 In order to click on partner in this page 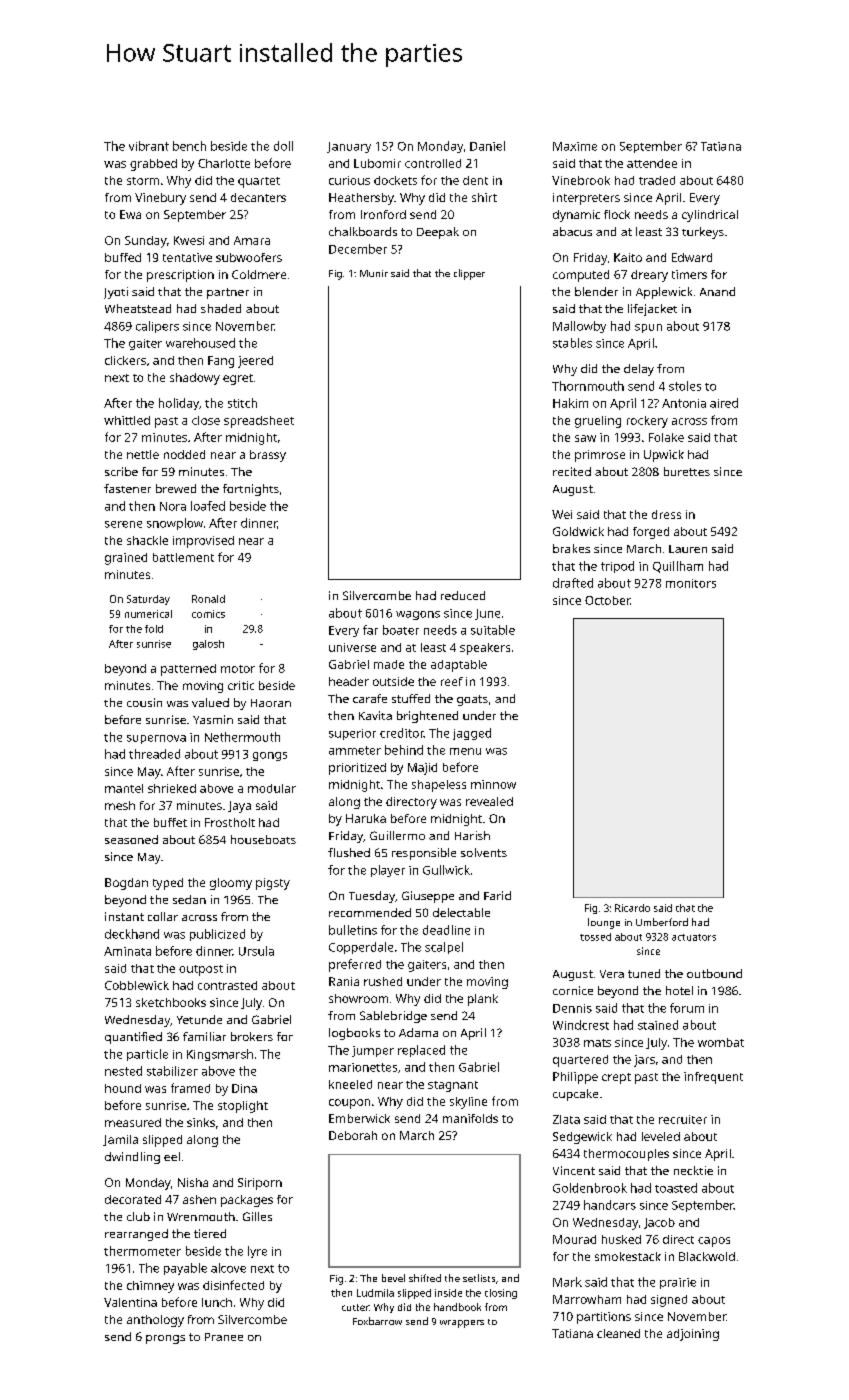, I will do `click(228, 293)`.
